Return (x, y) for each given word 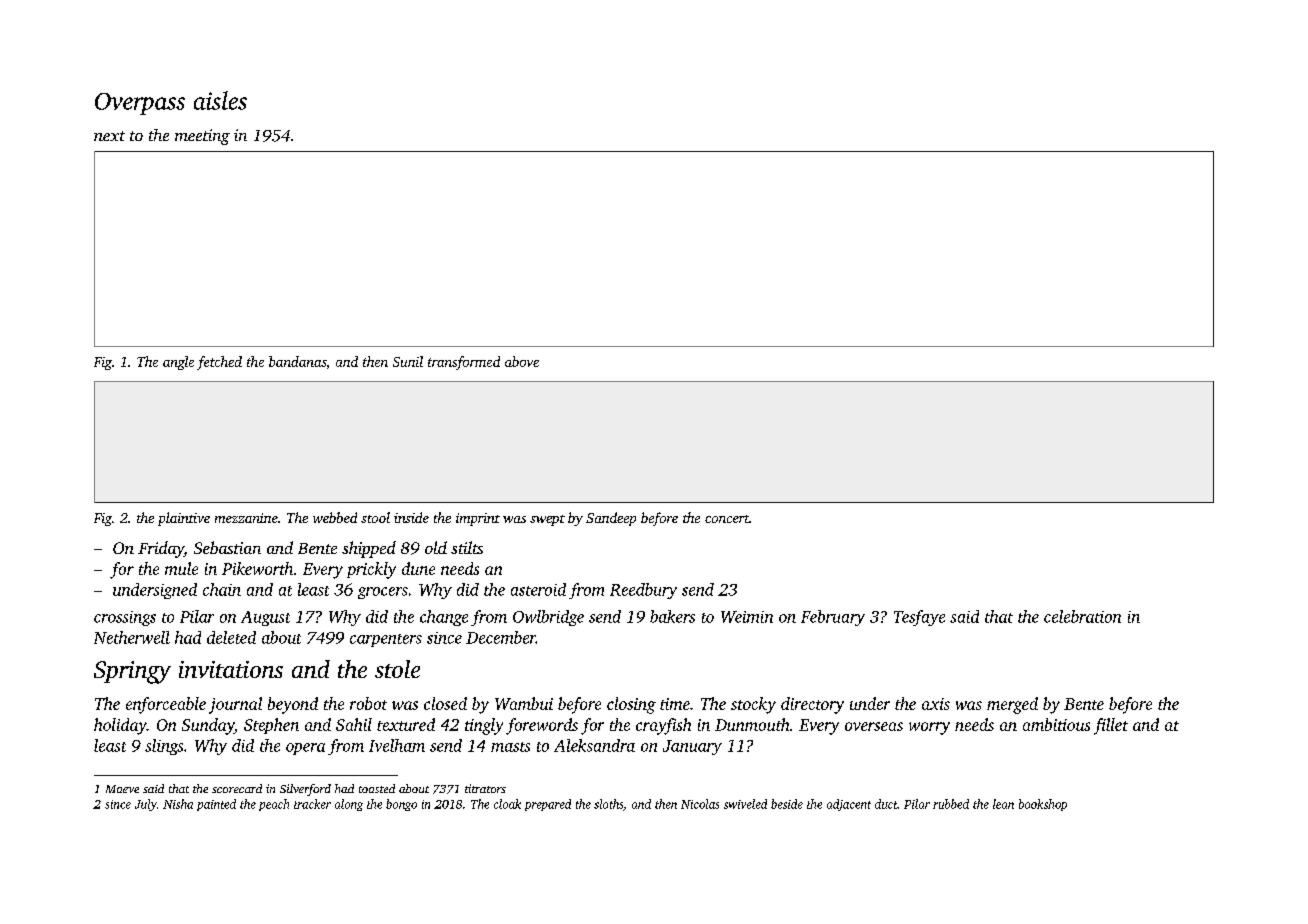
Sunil (408, 361)
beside (787, 804)
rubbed (951, 804)
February (833, 618)
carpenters (386, 640)
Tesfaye (919, 618)
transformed (464, 363)
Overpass (140, 104)
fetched (219, 363)
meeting (202, 137)
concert (727, 519)
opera (305, 749)
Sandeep (611, 519)
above (522, 361)
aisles (220, 100)
